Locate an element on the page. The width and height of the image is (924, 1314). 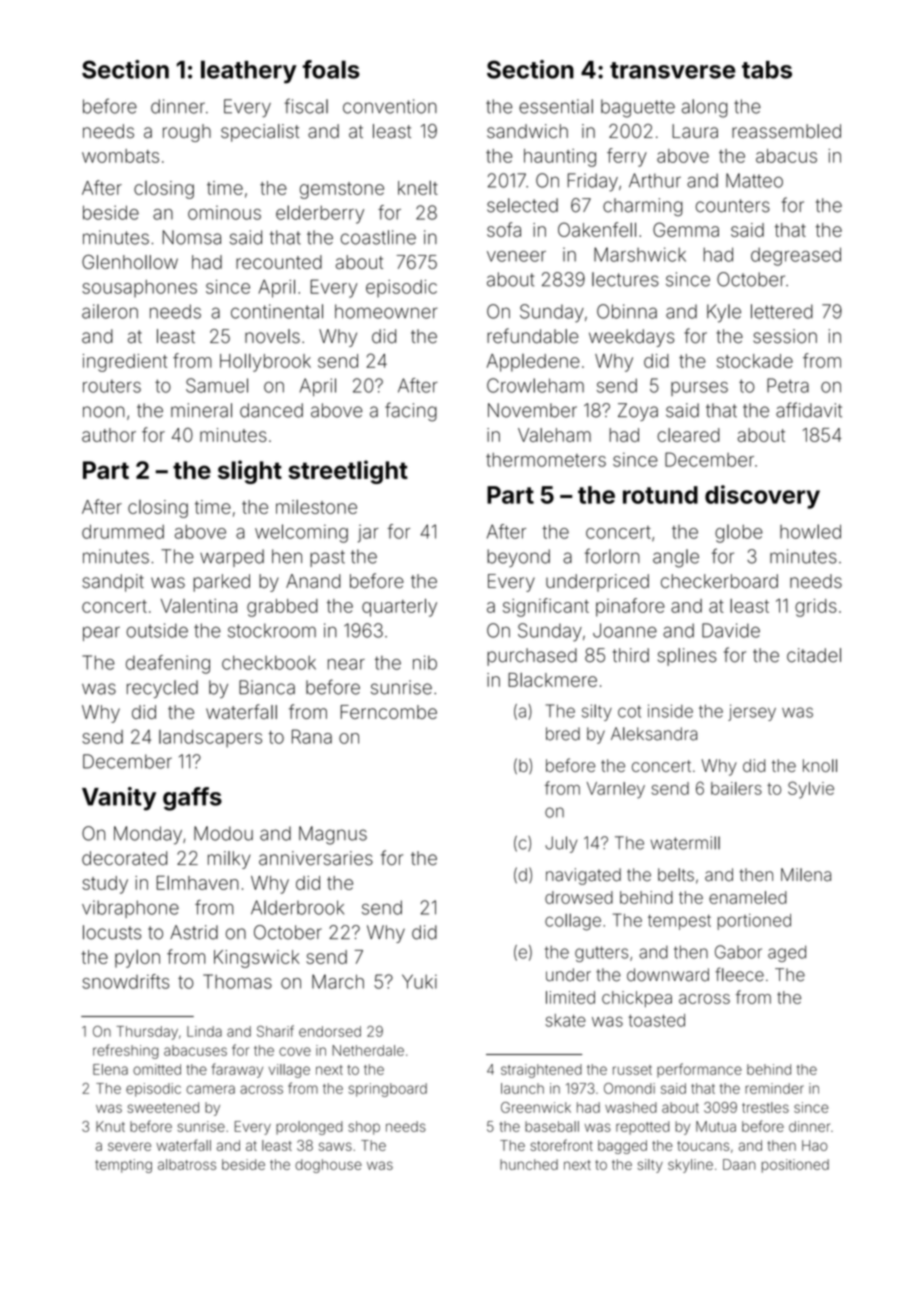
tabs is located at coordinates (767, 70).
